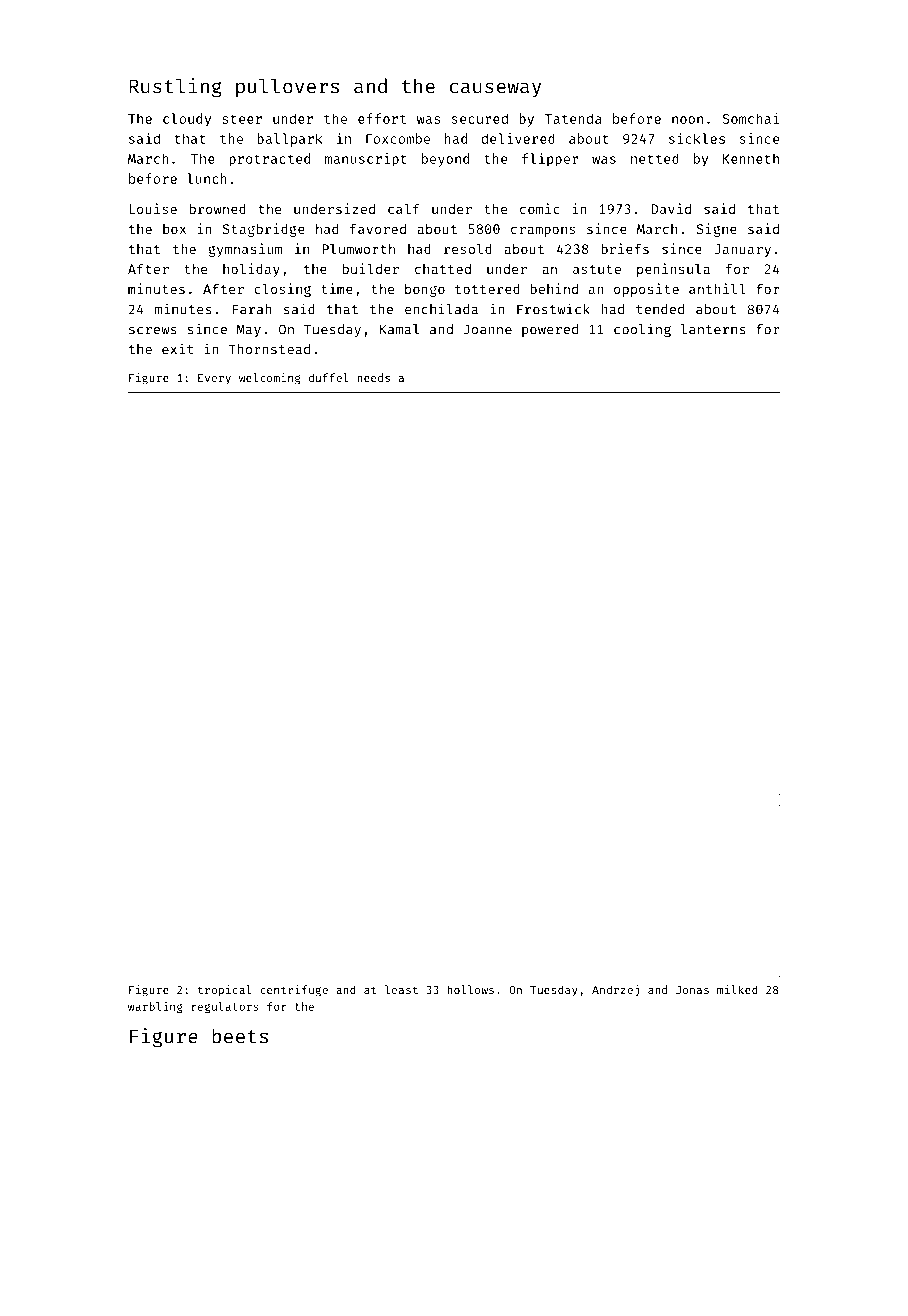 Image resolution: width=908 pixels, height=1316 pixels. I want to click on effort, so click(382, 118).
